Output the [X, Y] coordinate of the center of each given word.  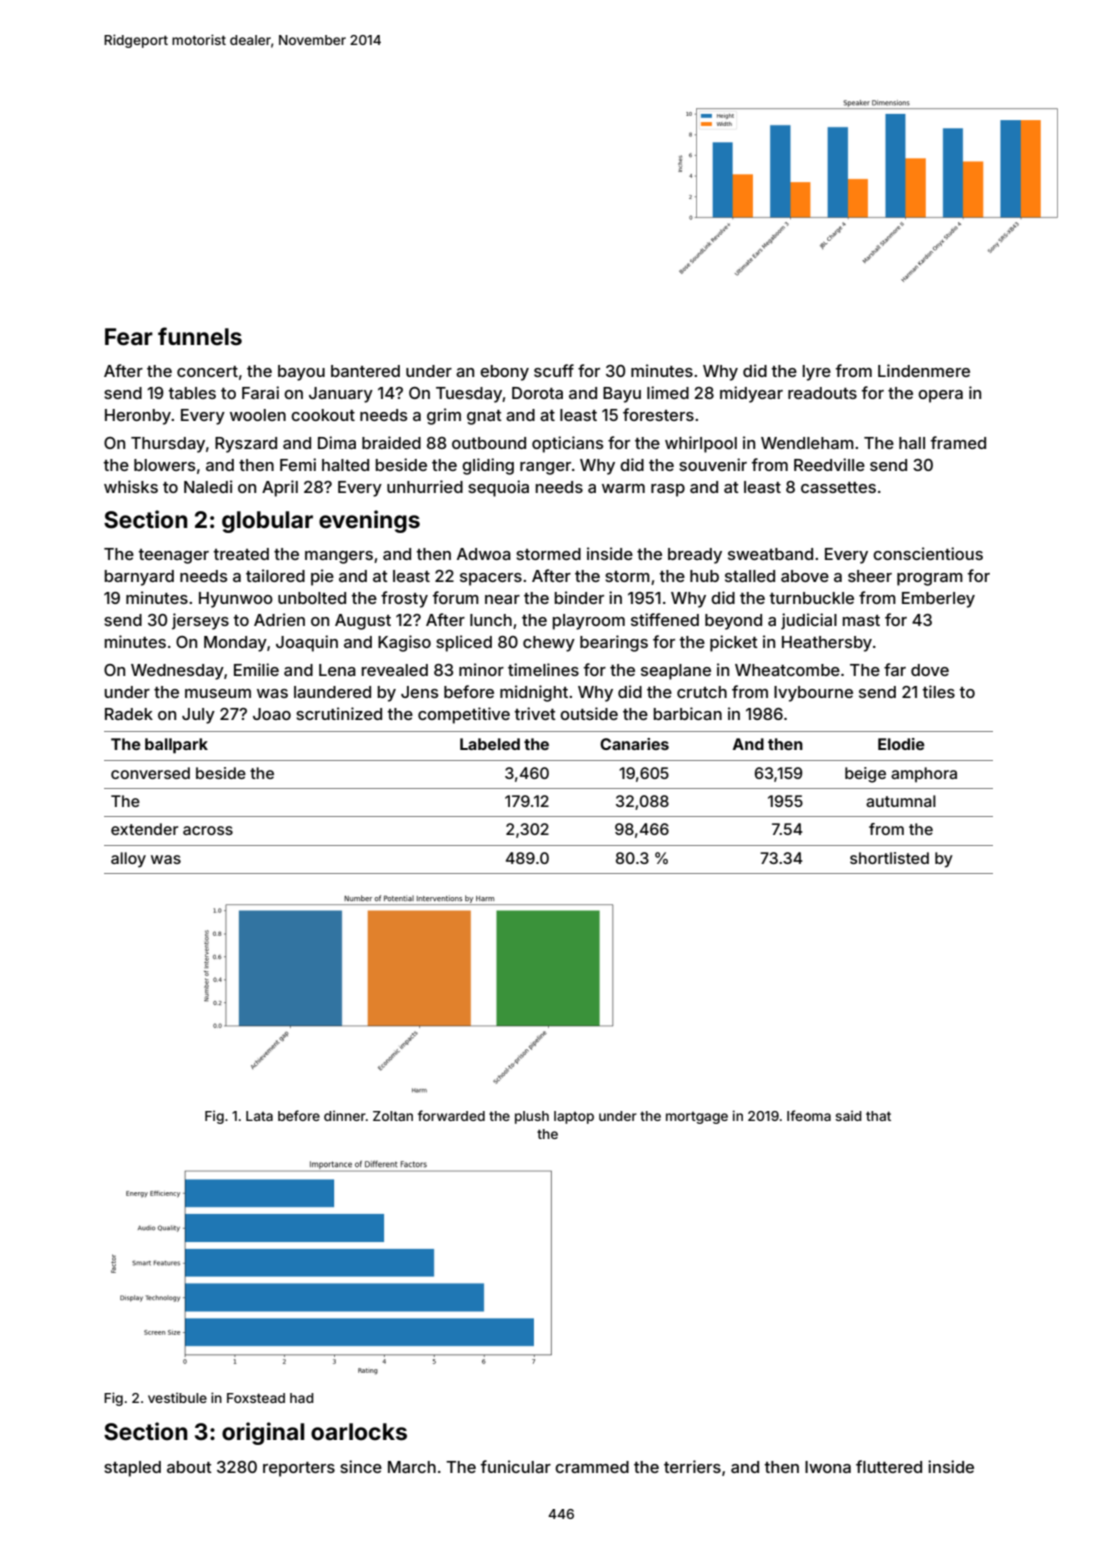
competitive [464, 715]
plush [532, 1117]
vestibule [177, 1397]
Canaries [634, 744]
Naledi [208, 486]
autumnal [901, 801]
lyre [817, 373]
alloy [128, 860]
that [878, 1116]
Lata [259, 1116]
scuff [554, 370]
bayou [301, 373]
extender [144, 829]
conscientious [928, 553]
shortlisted [889, 858]
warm [623, 488]
